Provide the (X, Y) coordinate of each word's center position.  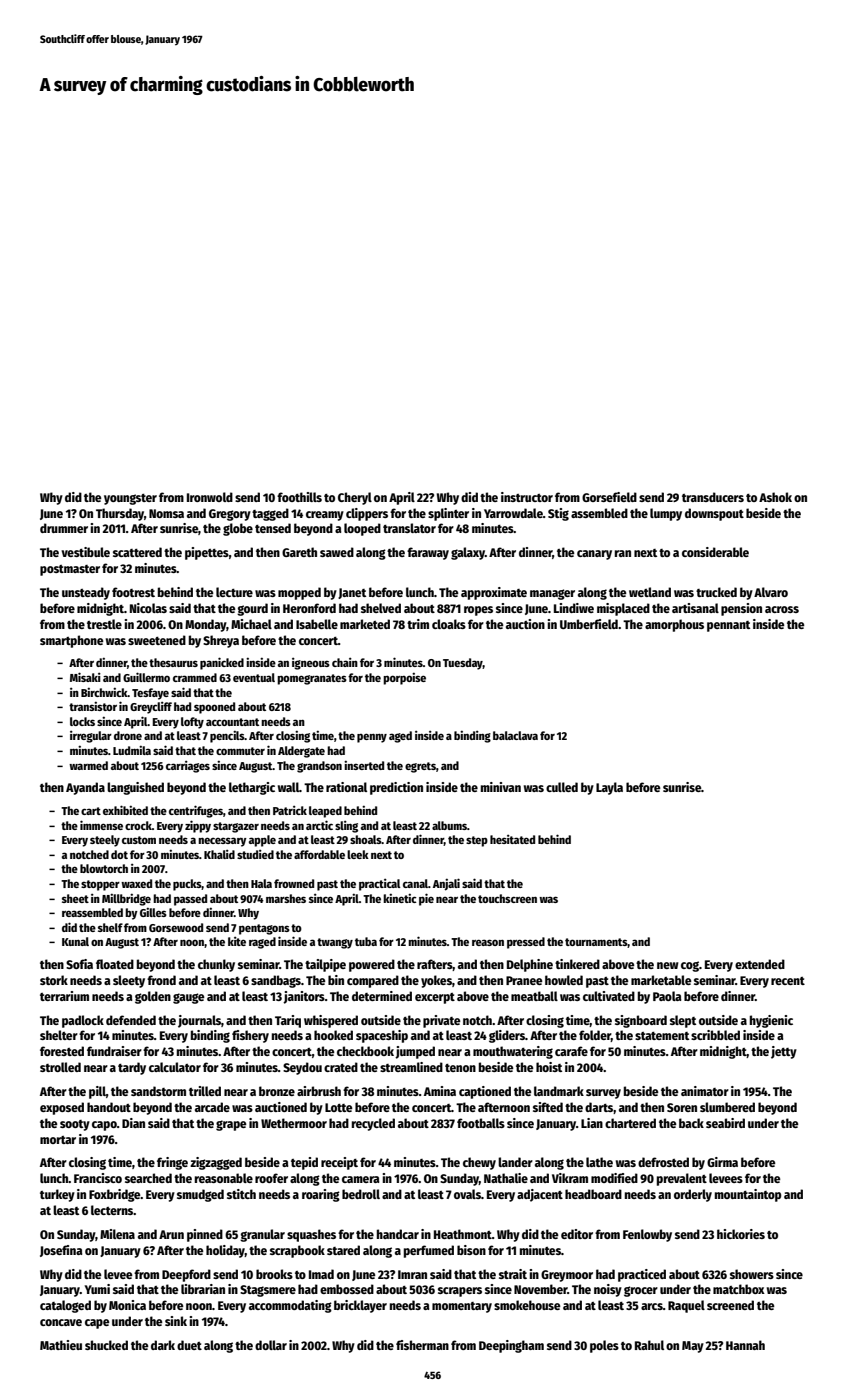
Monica (127, 1305)
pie (426, 899)
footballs (481, 1123)
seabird (725, 1123)
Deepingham (511, 1346)
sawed (337, 552)
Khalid (219, 854)
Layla (609, 788)
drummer (64, 528)
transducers (713, 497)
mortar (58, 1140)
